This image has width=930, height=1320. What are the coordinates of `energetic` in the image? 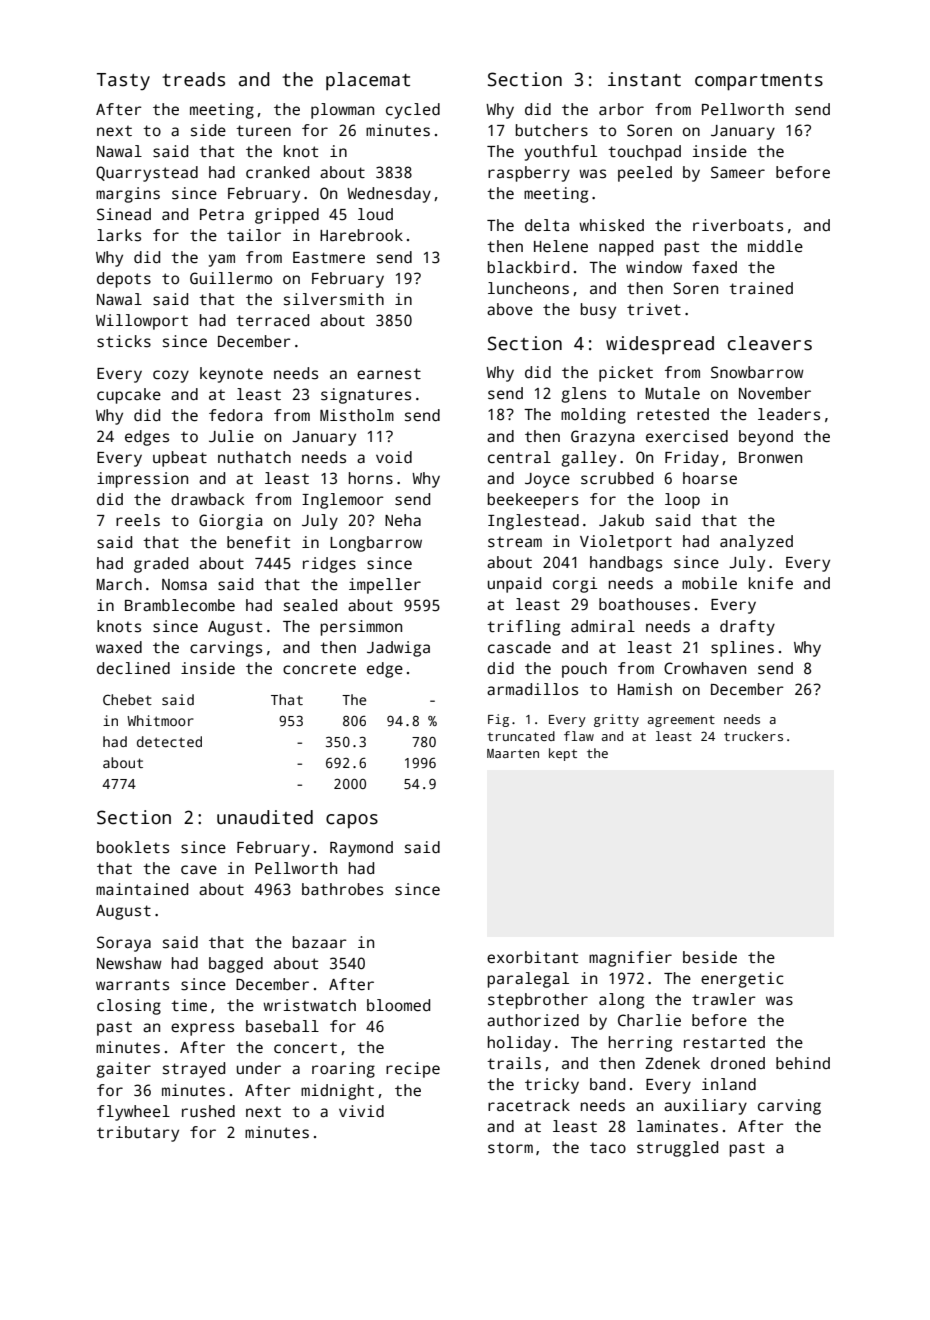 It's located at (742, 980).
